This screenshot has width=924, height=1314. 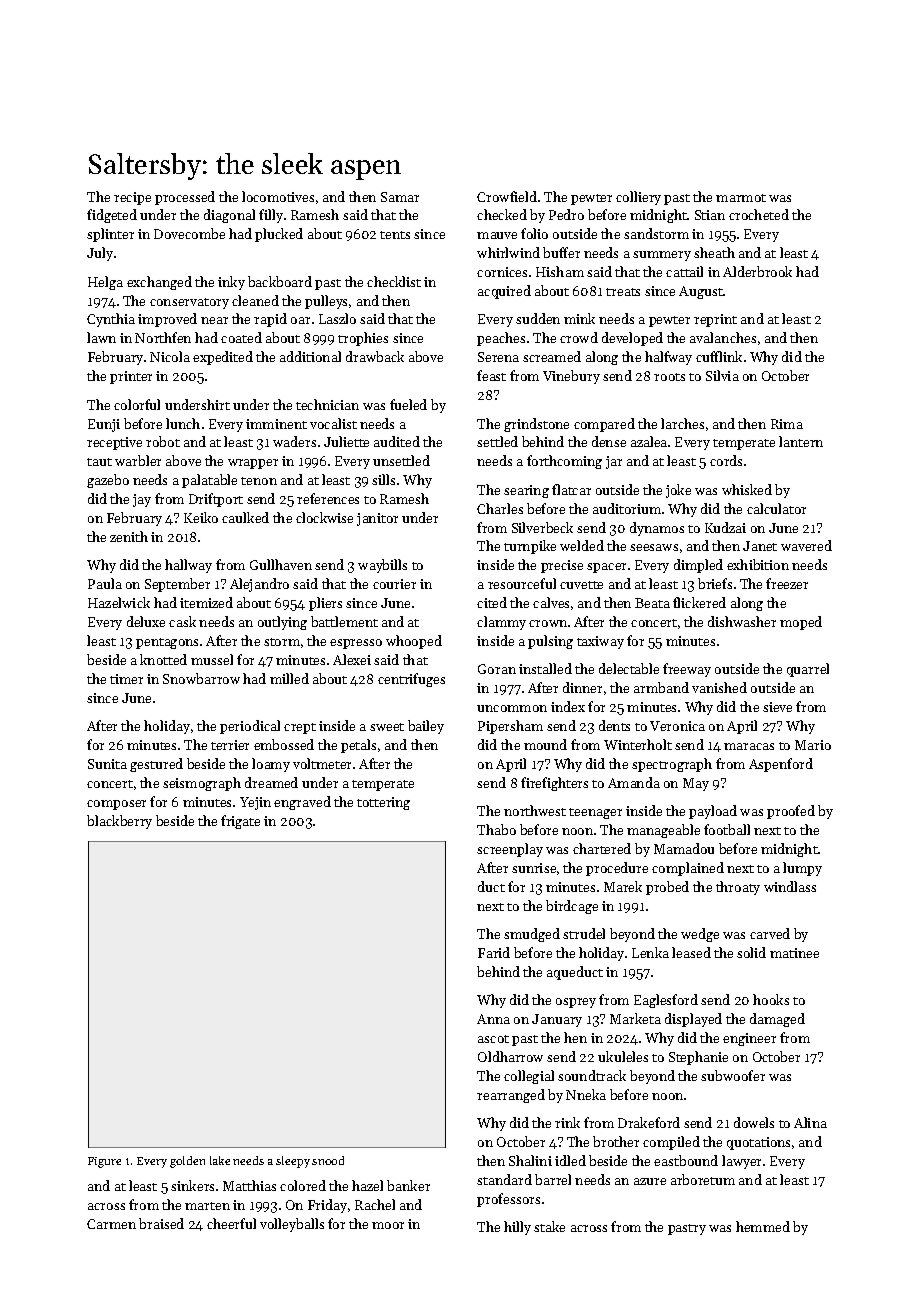 I want to click on hilly, so click(x=517, y=1228).
